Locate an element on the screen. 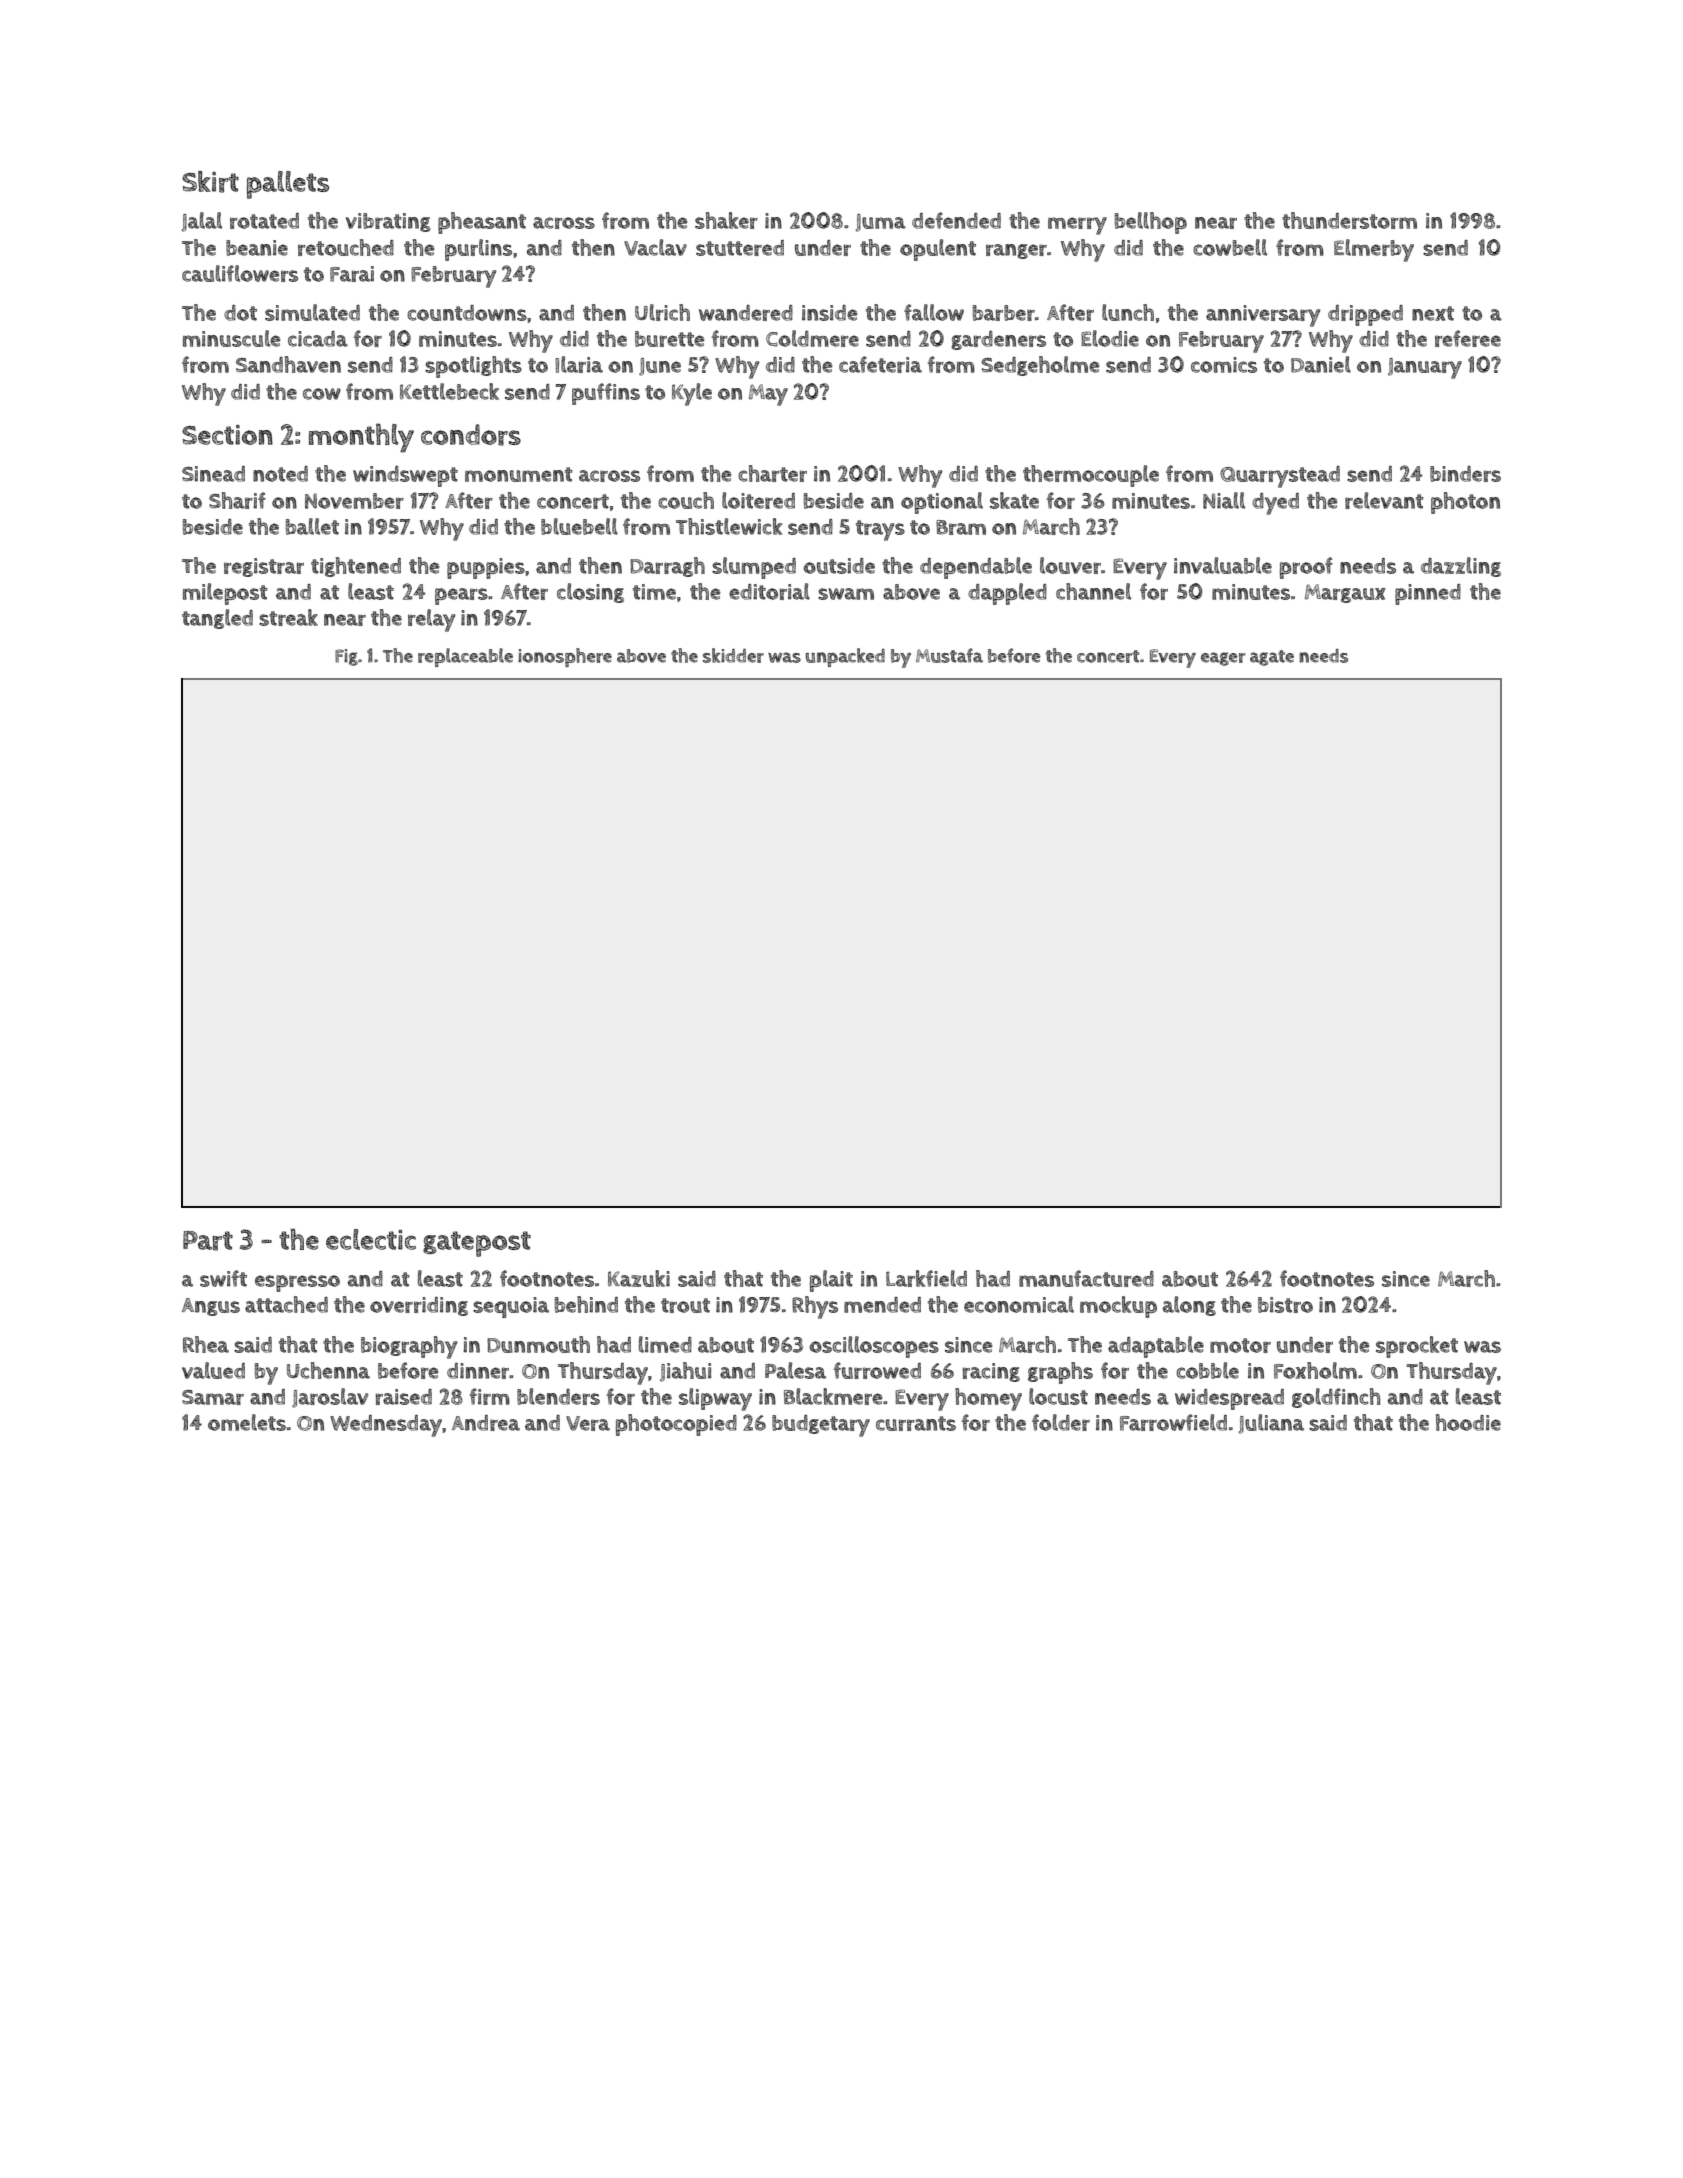 This screenshot has width=1683, height=2178. ionosphere is located at coordinates (565, 657).
